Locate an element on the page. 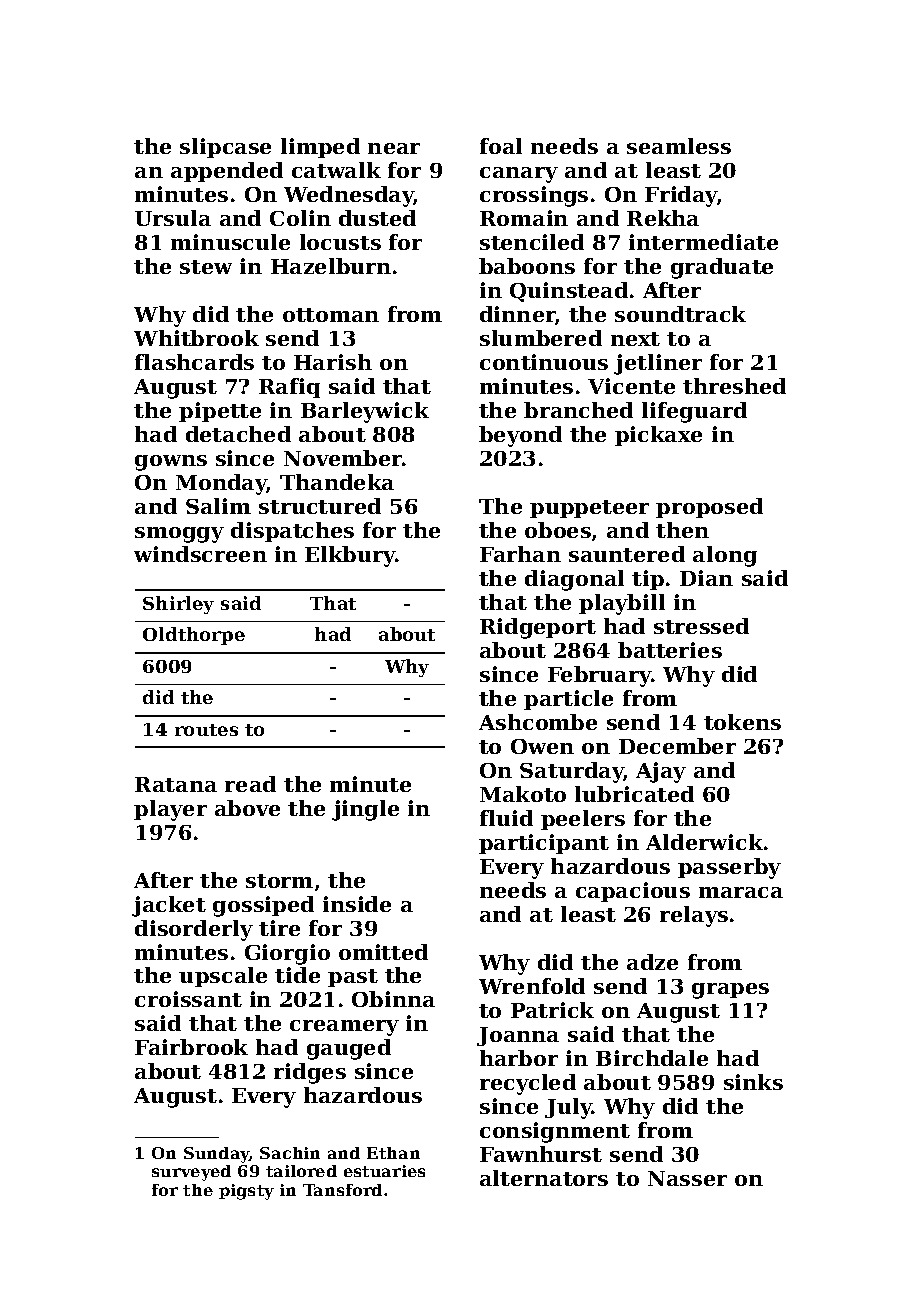  dusted is located at coordinates (377, 218).
